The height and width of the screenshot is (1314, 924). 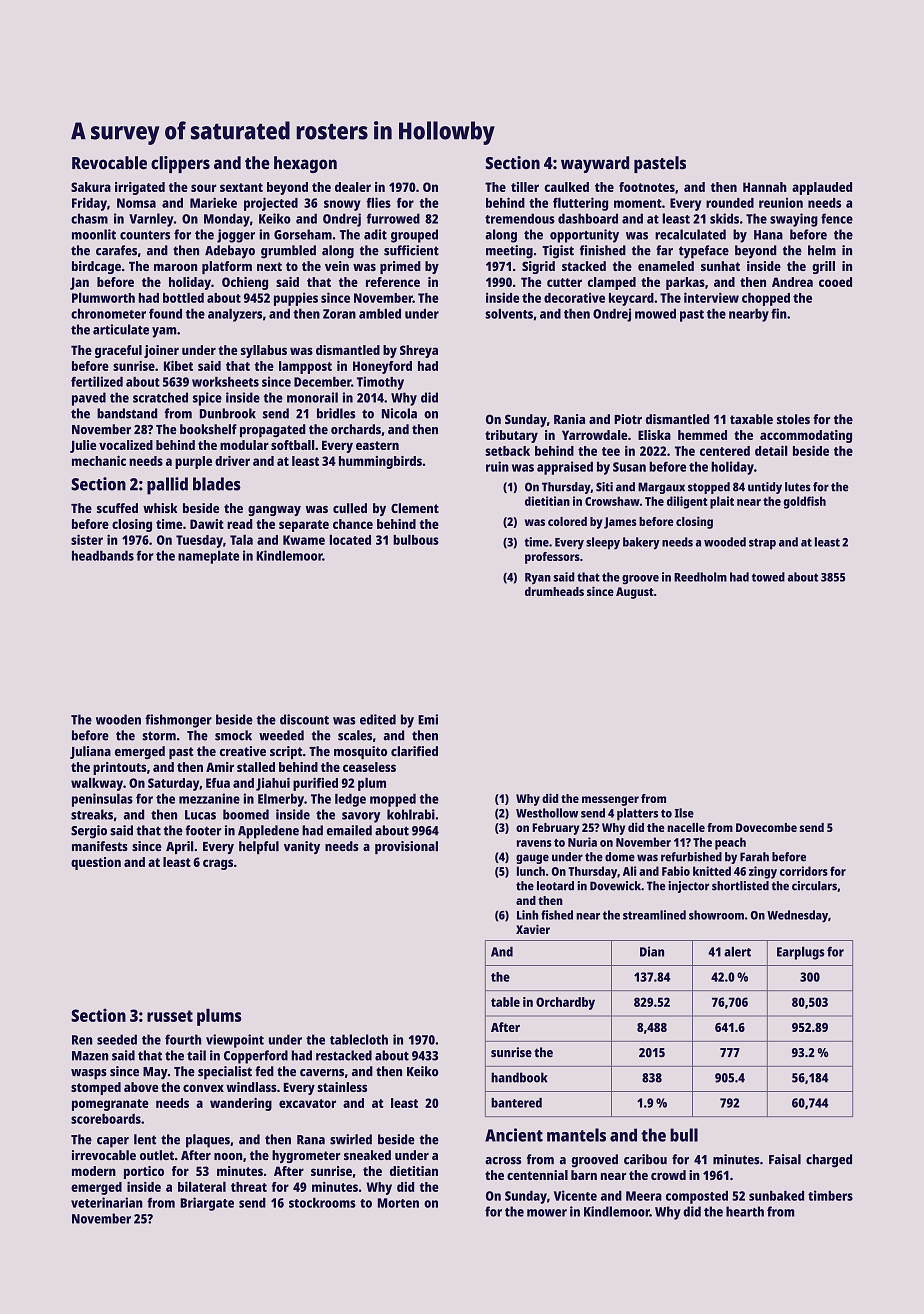 I want to click on carafes, so click(x=116, y=250).
